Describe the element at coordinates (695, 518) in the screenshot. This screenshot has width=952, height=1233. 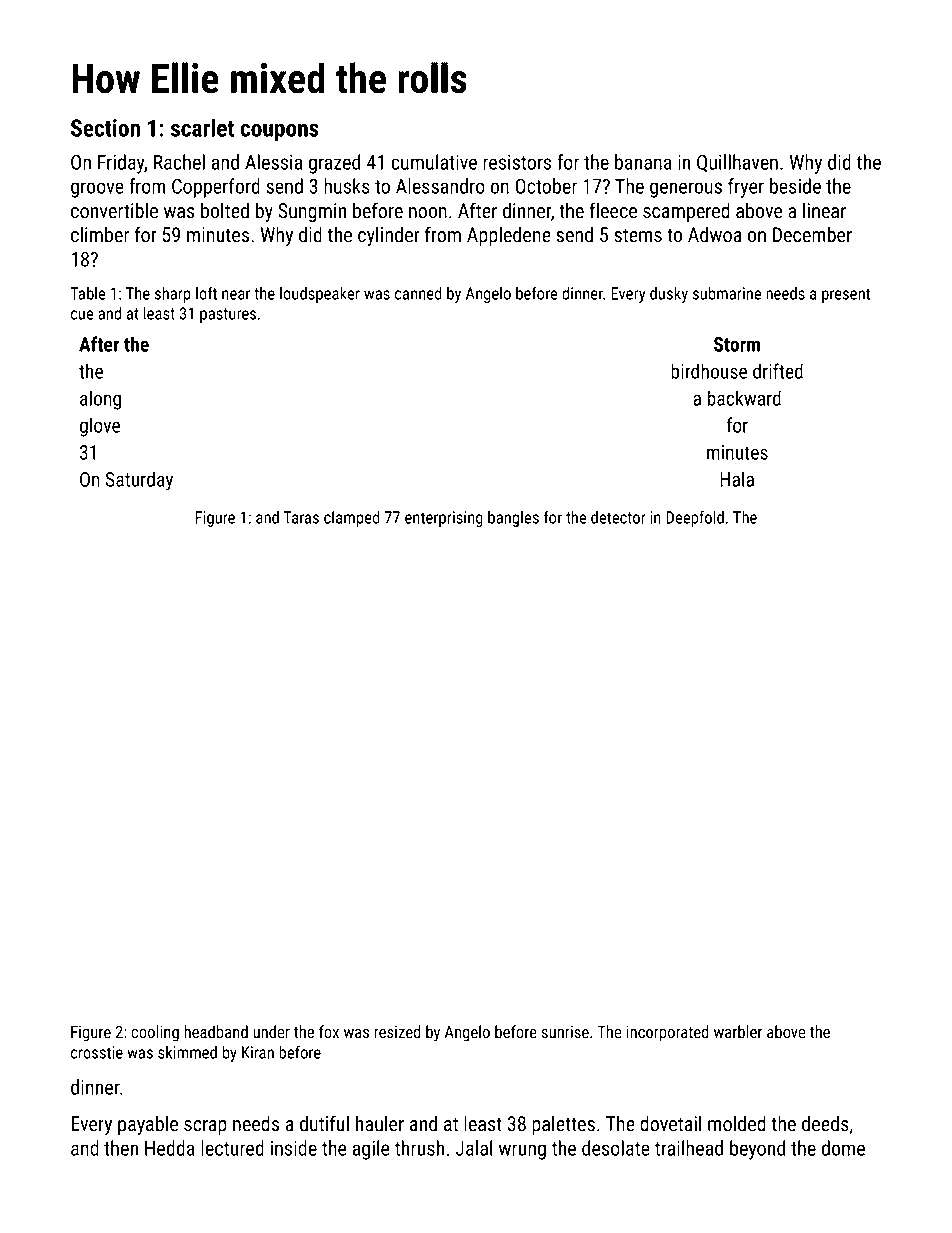
I see `Deepfold` at that location.
